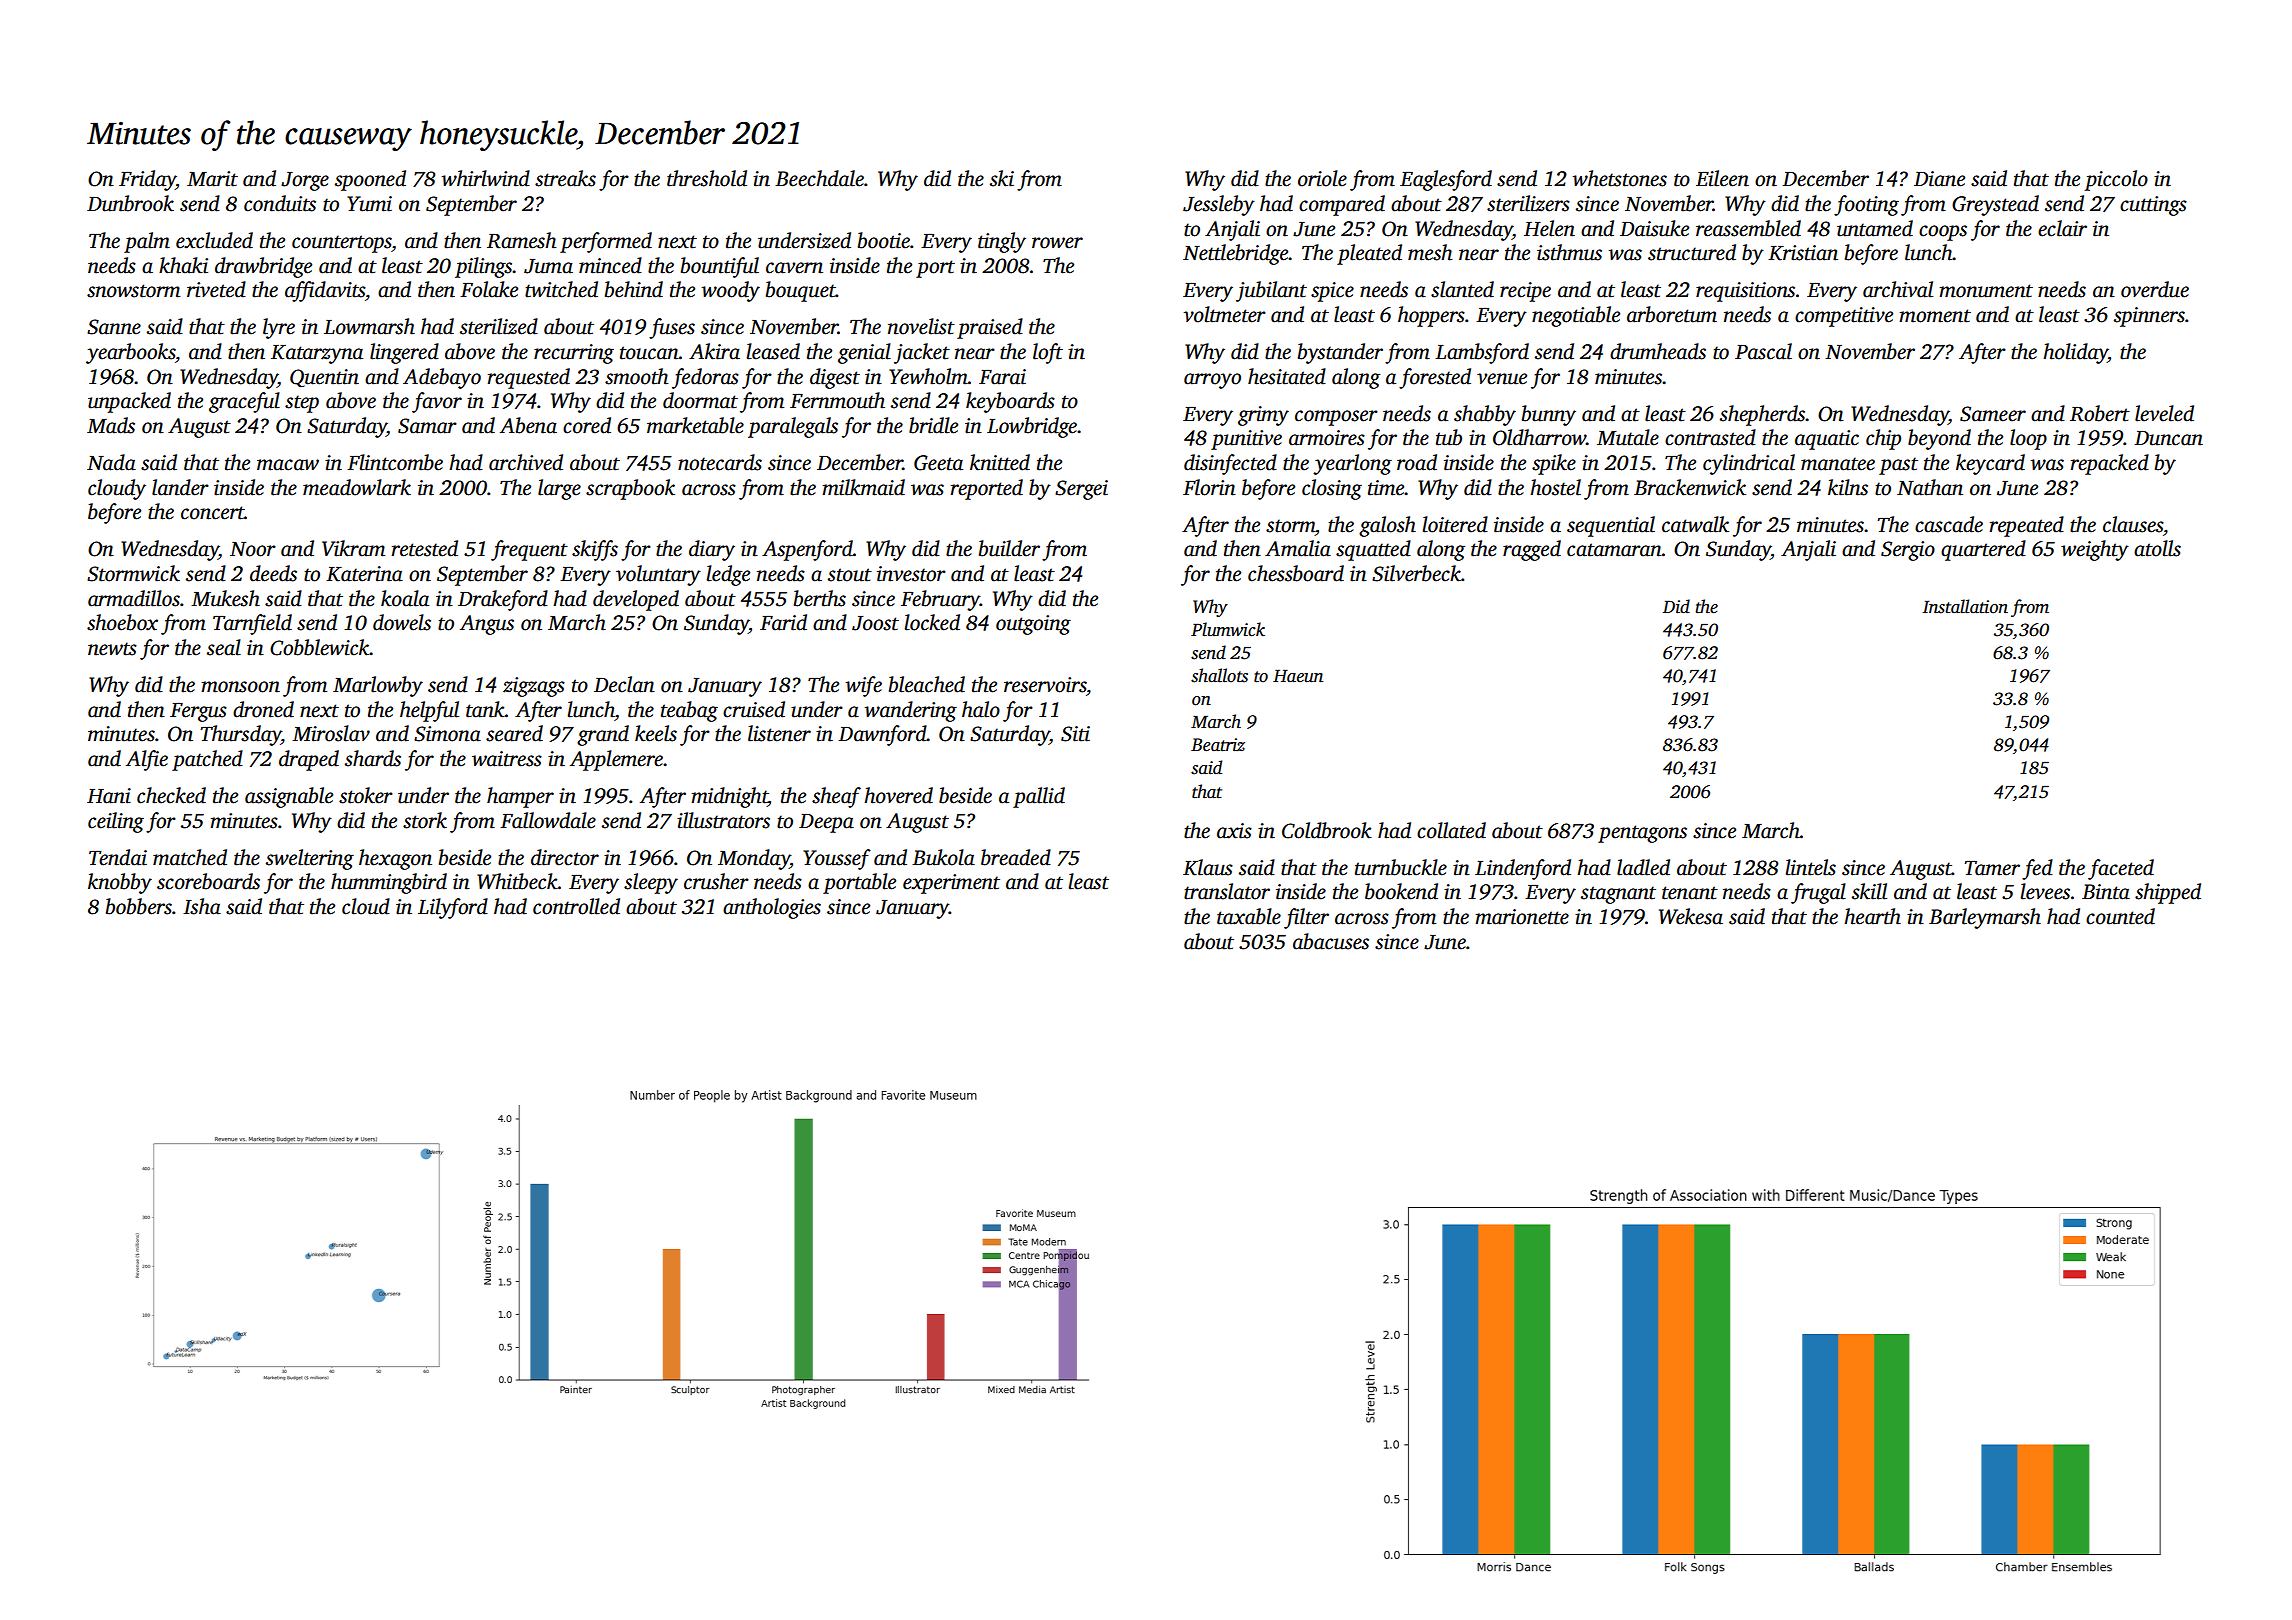  What do you see at coordinates (576, 906) in the screenshot?
I see `controlled` at bounding box center [576, 906].
